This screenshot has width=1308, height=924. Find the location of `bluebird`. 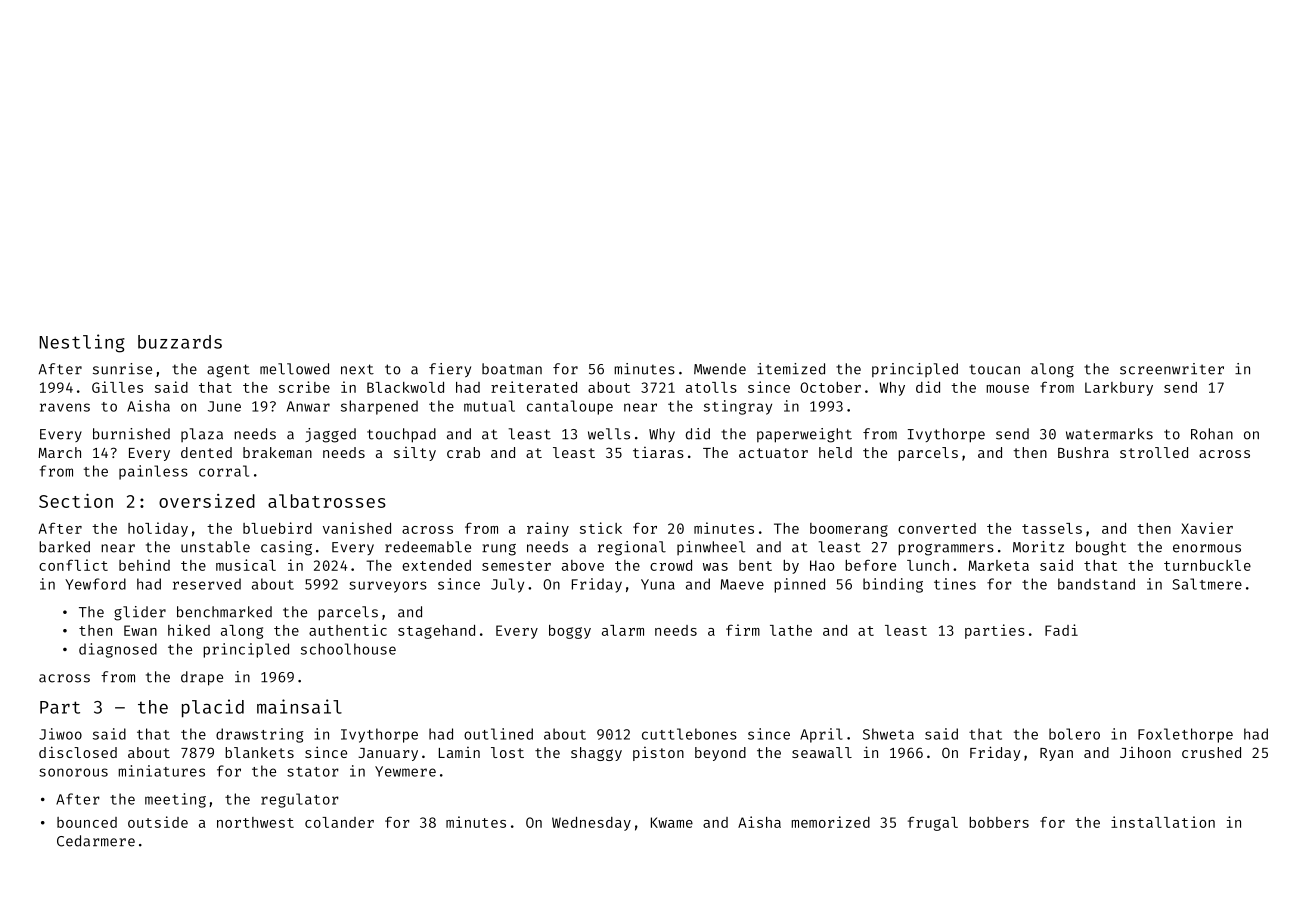

bluebird is located at coordinates (277, 528).
